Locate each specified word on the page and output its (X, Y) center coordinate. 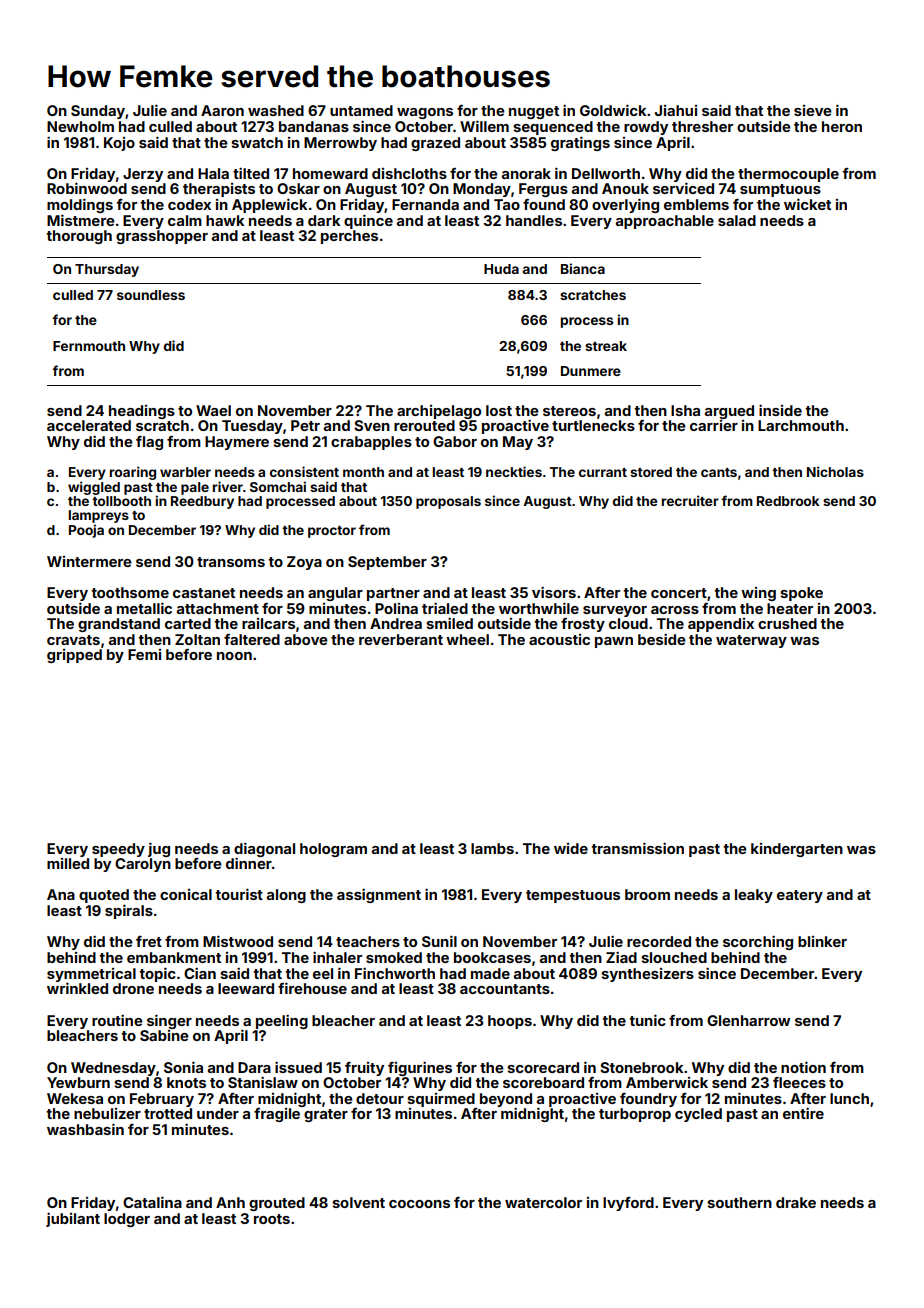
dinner (249, 863)
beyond (506, 1100)
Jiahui (676, 110)
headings (142, 412)
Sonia (183, 1067)
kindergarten (797, 850)
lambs (492, 848)
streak (606, 346)
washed (276, 110)
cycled (698, 1115)
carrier (714, 425)
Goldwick (613, 110)
